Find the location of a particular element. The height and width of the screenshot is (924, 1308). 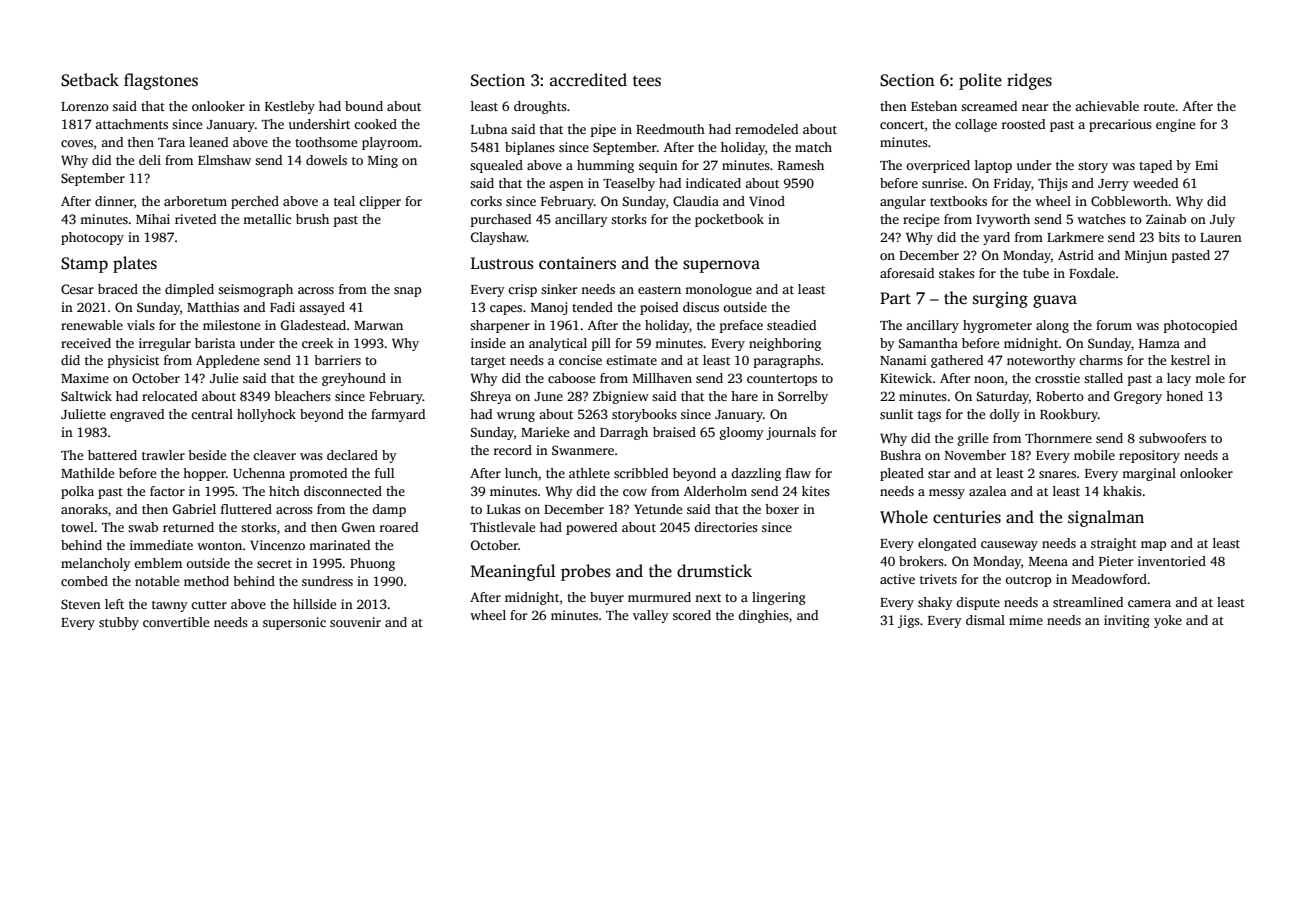

stubby is located at coordinates (119, 623).
